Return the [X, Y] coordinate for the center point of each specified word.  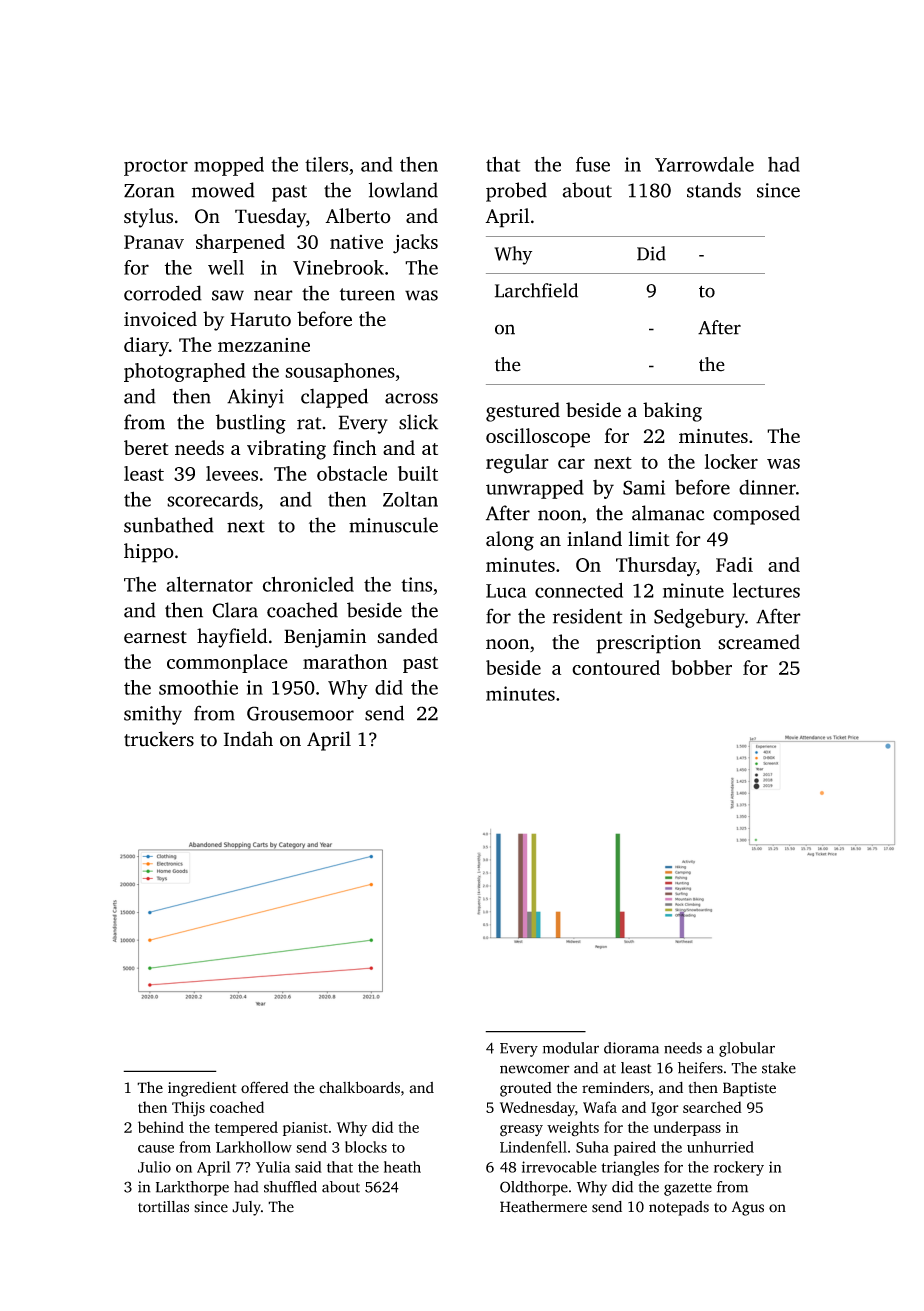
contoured [616, 667]
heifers [700, 1068]
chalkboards [359, 1087]
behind [161, 1127]
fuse [593, 164]
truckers [159, 739]
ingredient [202, 1089]
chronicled [308, 584]
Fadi [734, 564]
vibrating [286, 450]
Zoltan [410, 499]
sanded [407, 636]
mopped [229, 166]
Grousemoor [300, 713]
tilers [326, 164]
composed [756, 515]
